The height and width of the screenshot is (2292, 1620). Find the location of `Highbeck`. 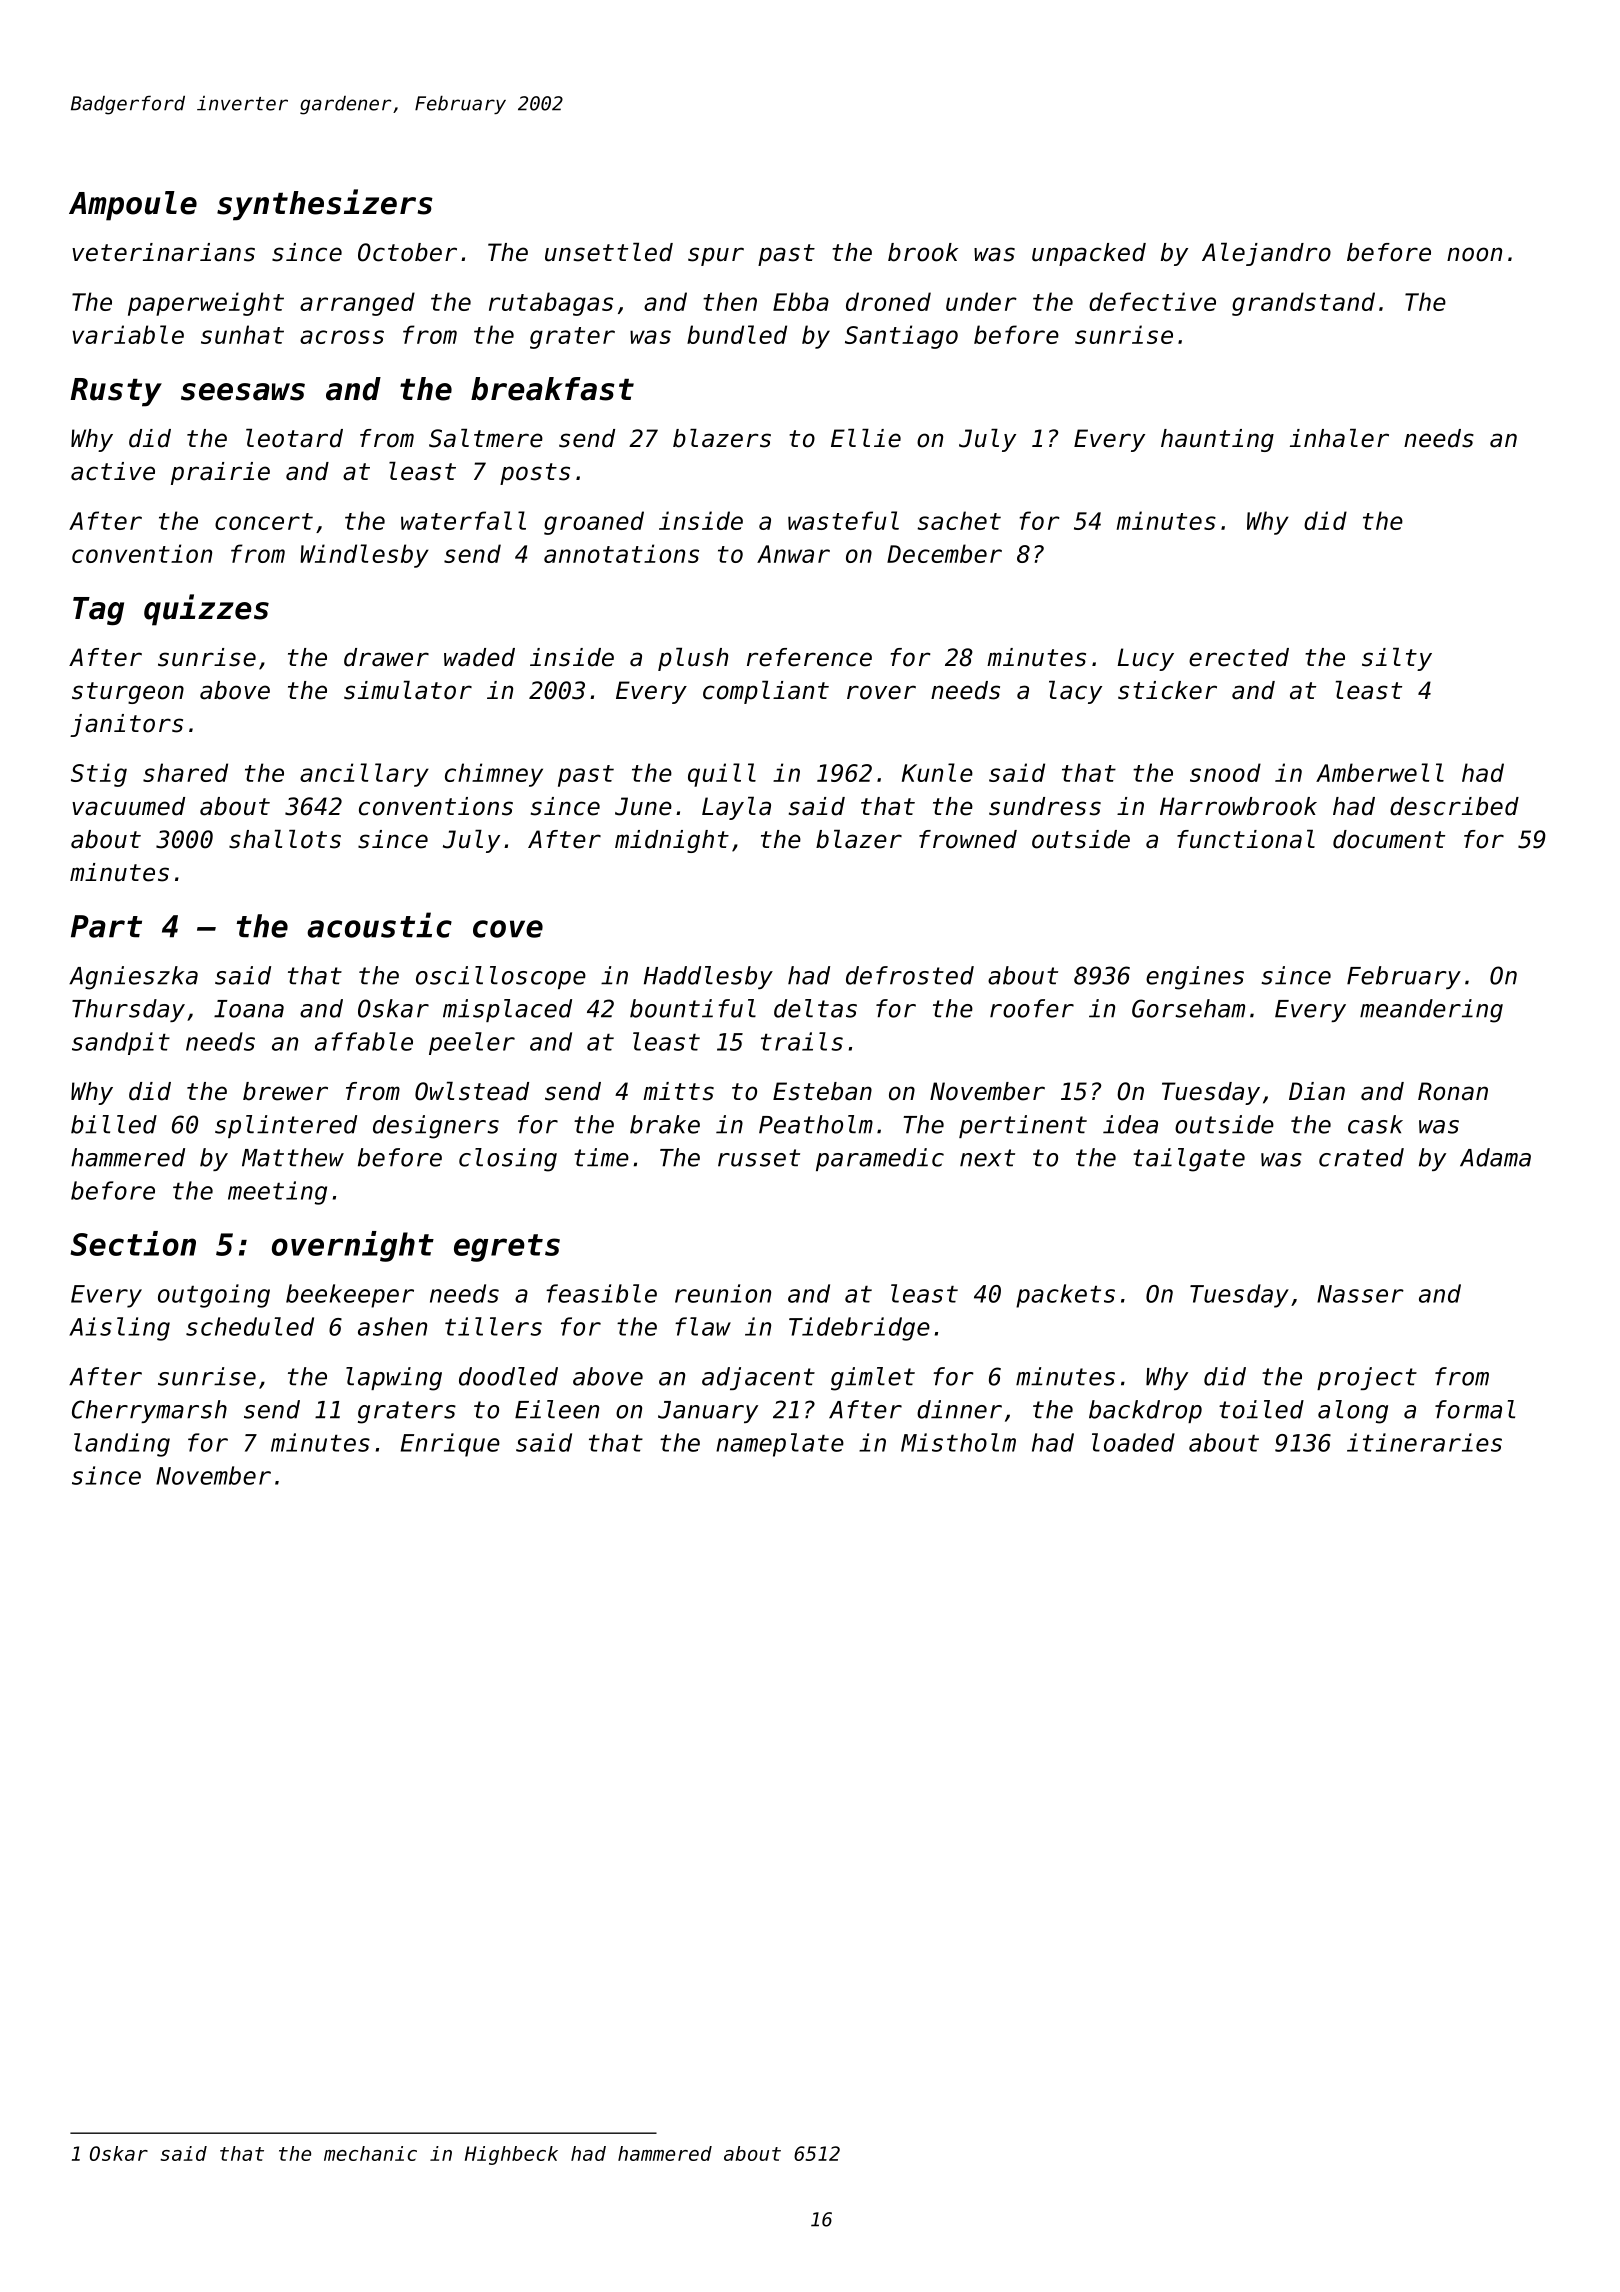

Highbeck is located at coordinates (511, 2155).
